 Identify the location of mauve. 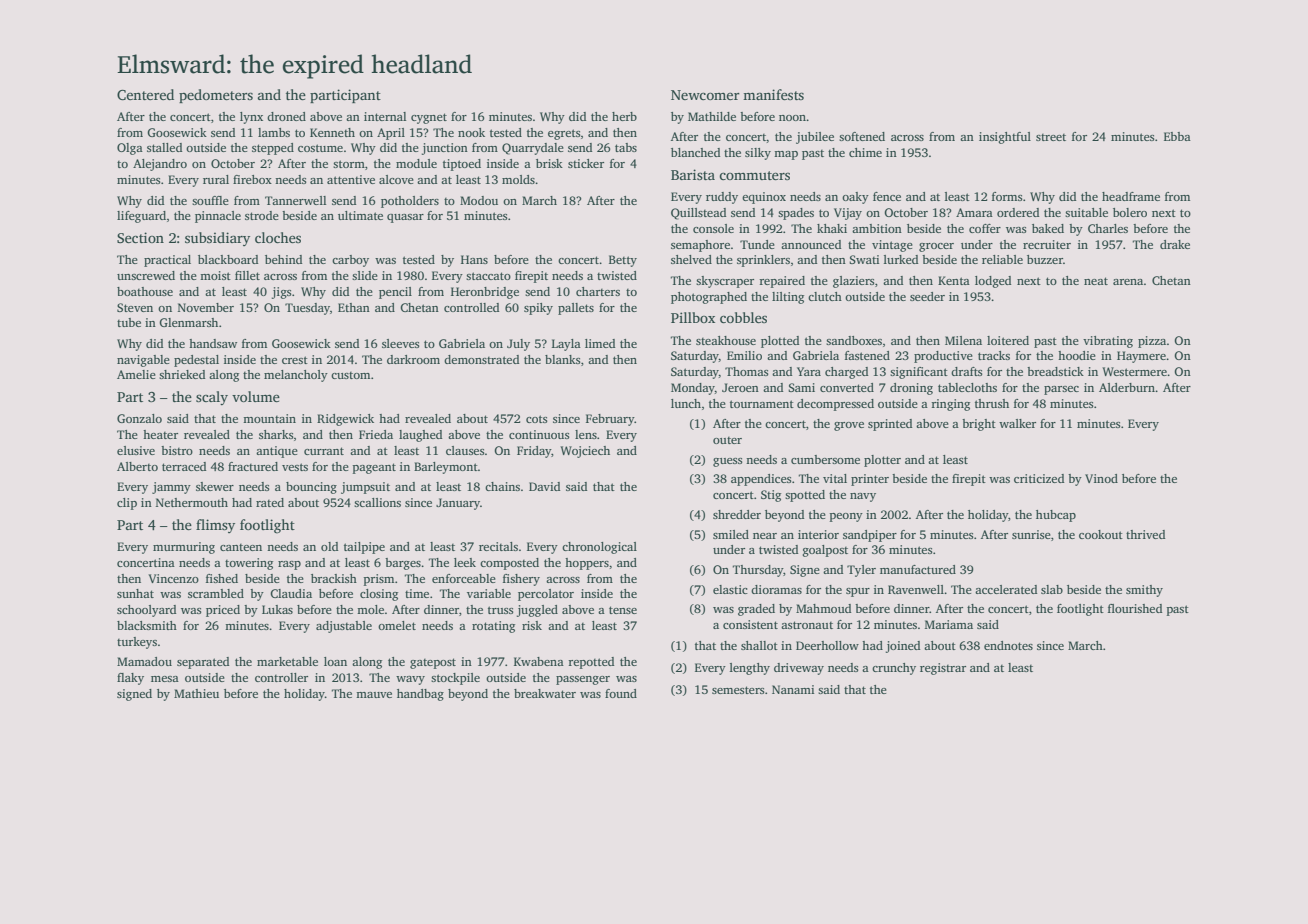
(374, 695).
